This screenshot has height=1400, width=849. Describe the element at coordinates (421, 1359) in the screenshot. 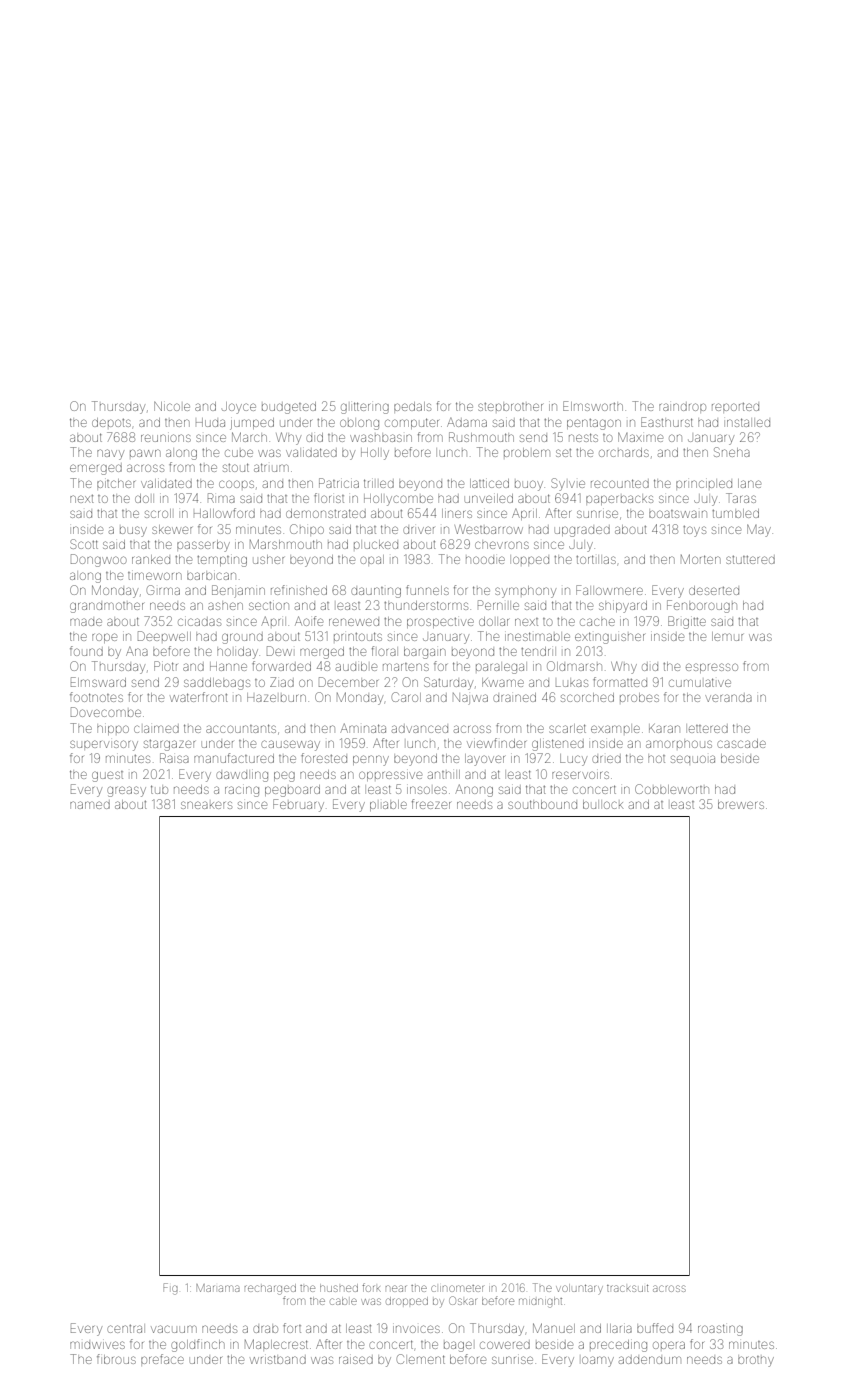

I see `Clement` at that location.
